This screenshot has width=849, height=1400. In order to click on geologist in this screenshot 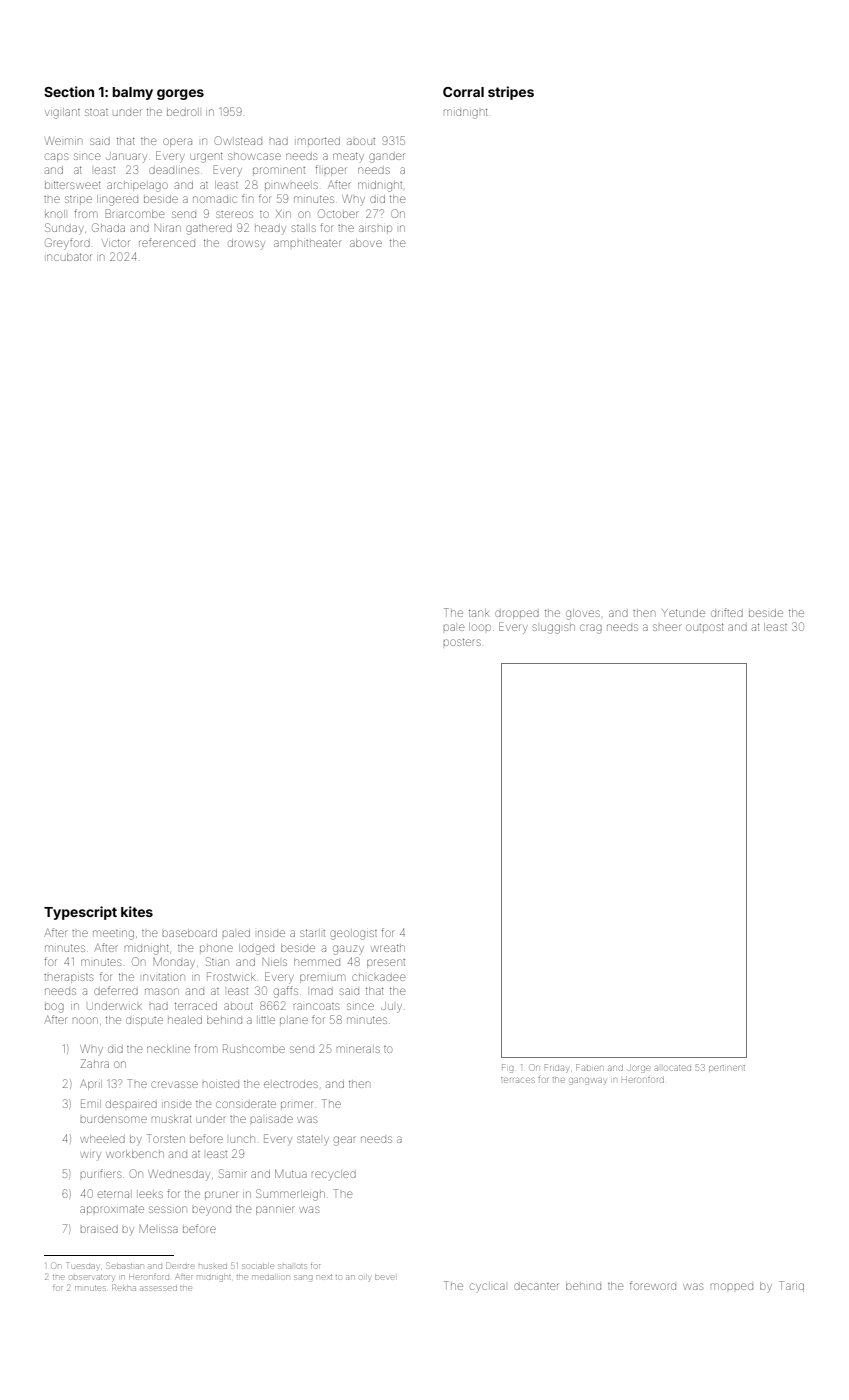, I will do `click(353, 935)`.
